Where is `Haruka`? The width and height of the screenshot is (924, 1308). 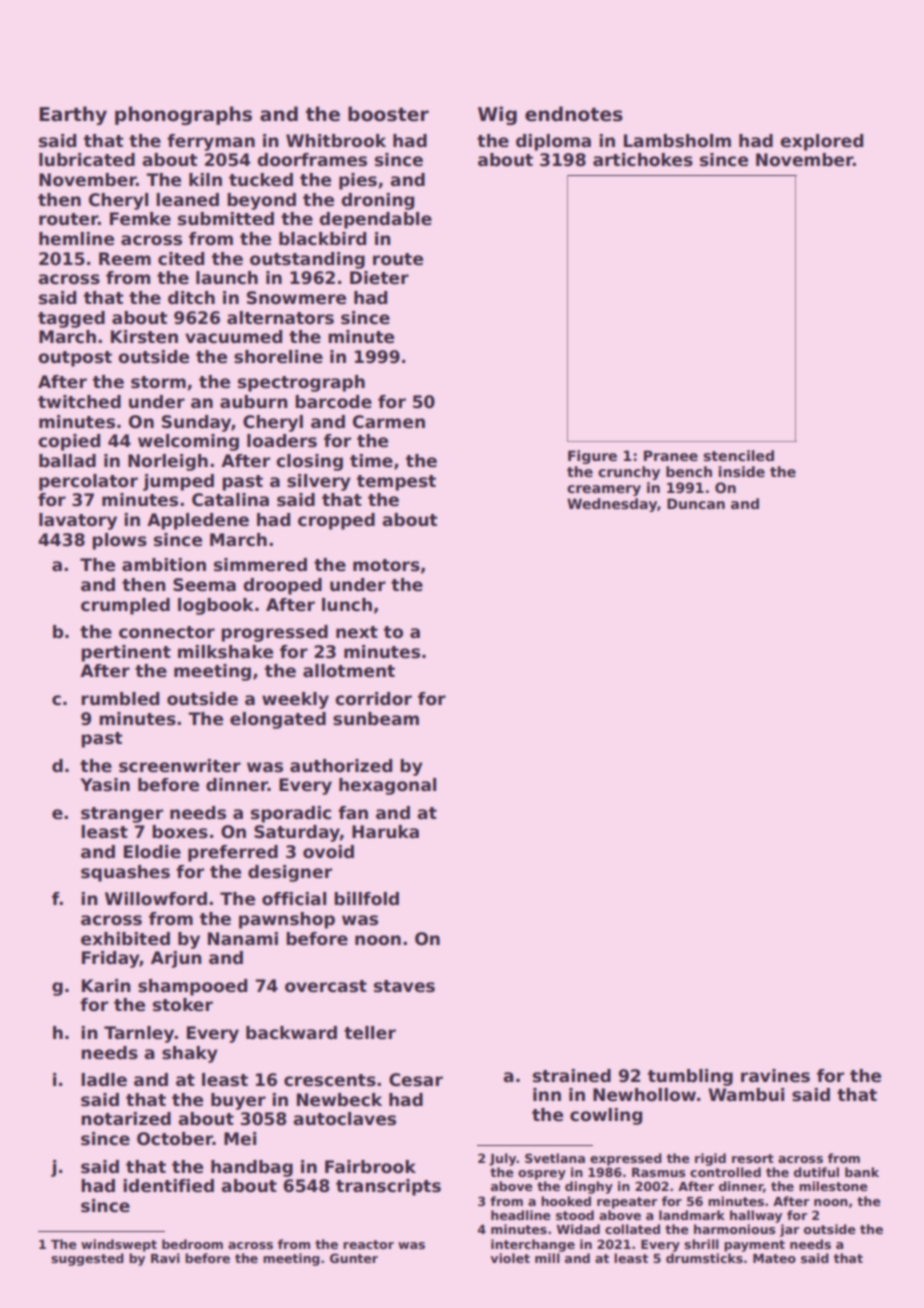 Haruka is located at coordinates (385, 832).
